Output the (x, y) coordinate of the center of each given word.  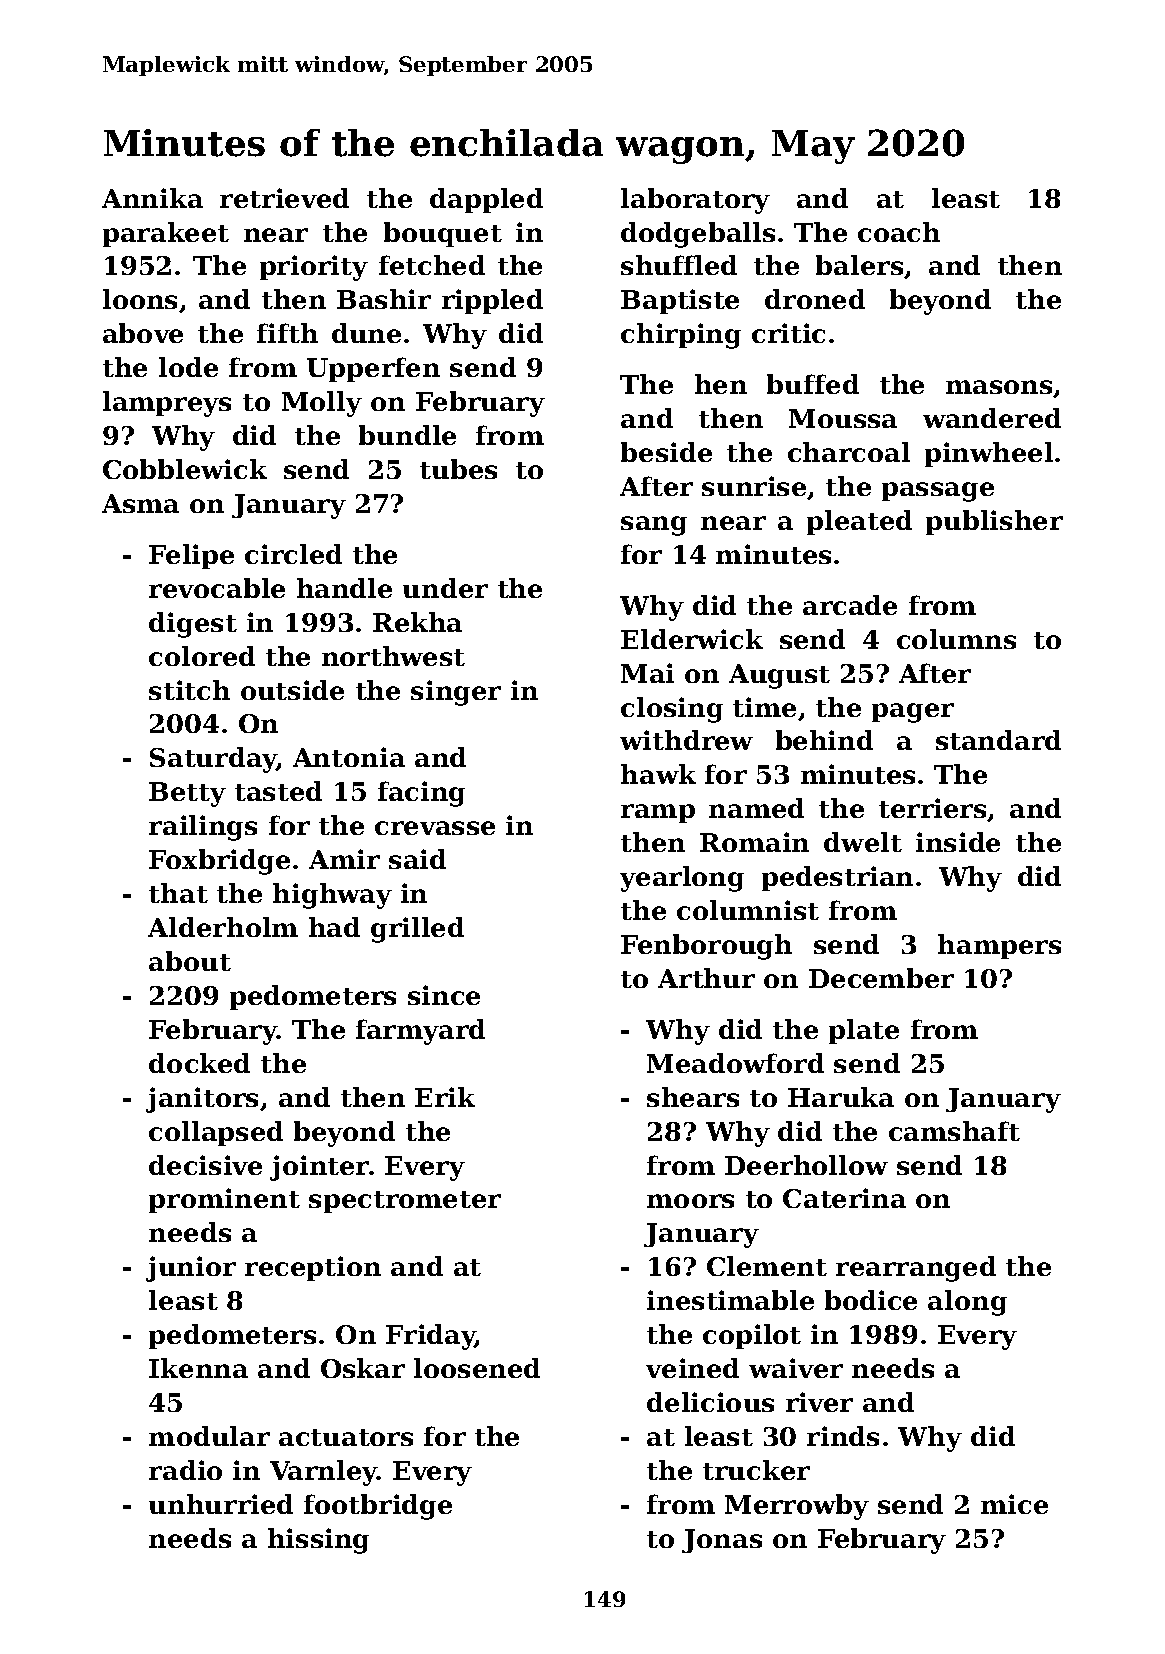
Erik (445, 1097)
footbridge (378, 1507)
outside (292, 690)
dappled (486, 200)
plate (864, 1031)
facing (421, 794)
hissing (318, 1541)
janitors (202, 1100)
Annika (152, 198)
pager (913, 713)
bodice (871, 1300)
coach (899, 232)
